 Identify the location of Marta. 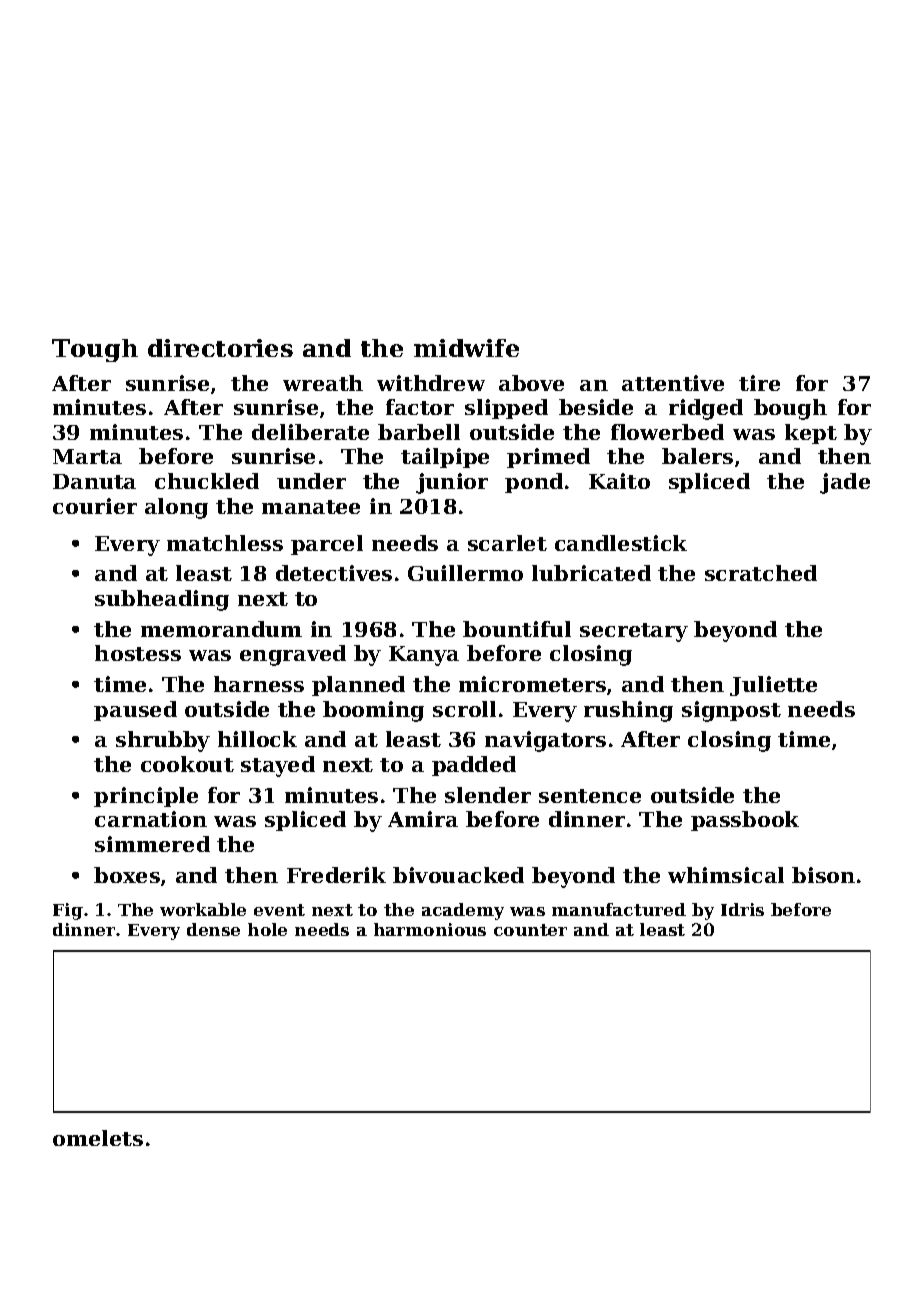
(87, 456).
